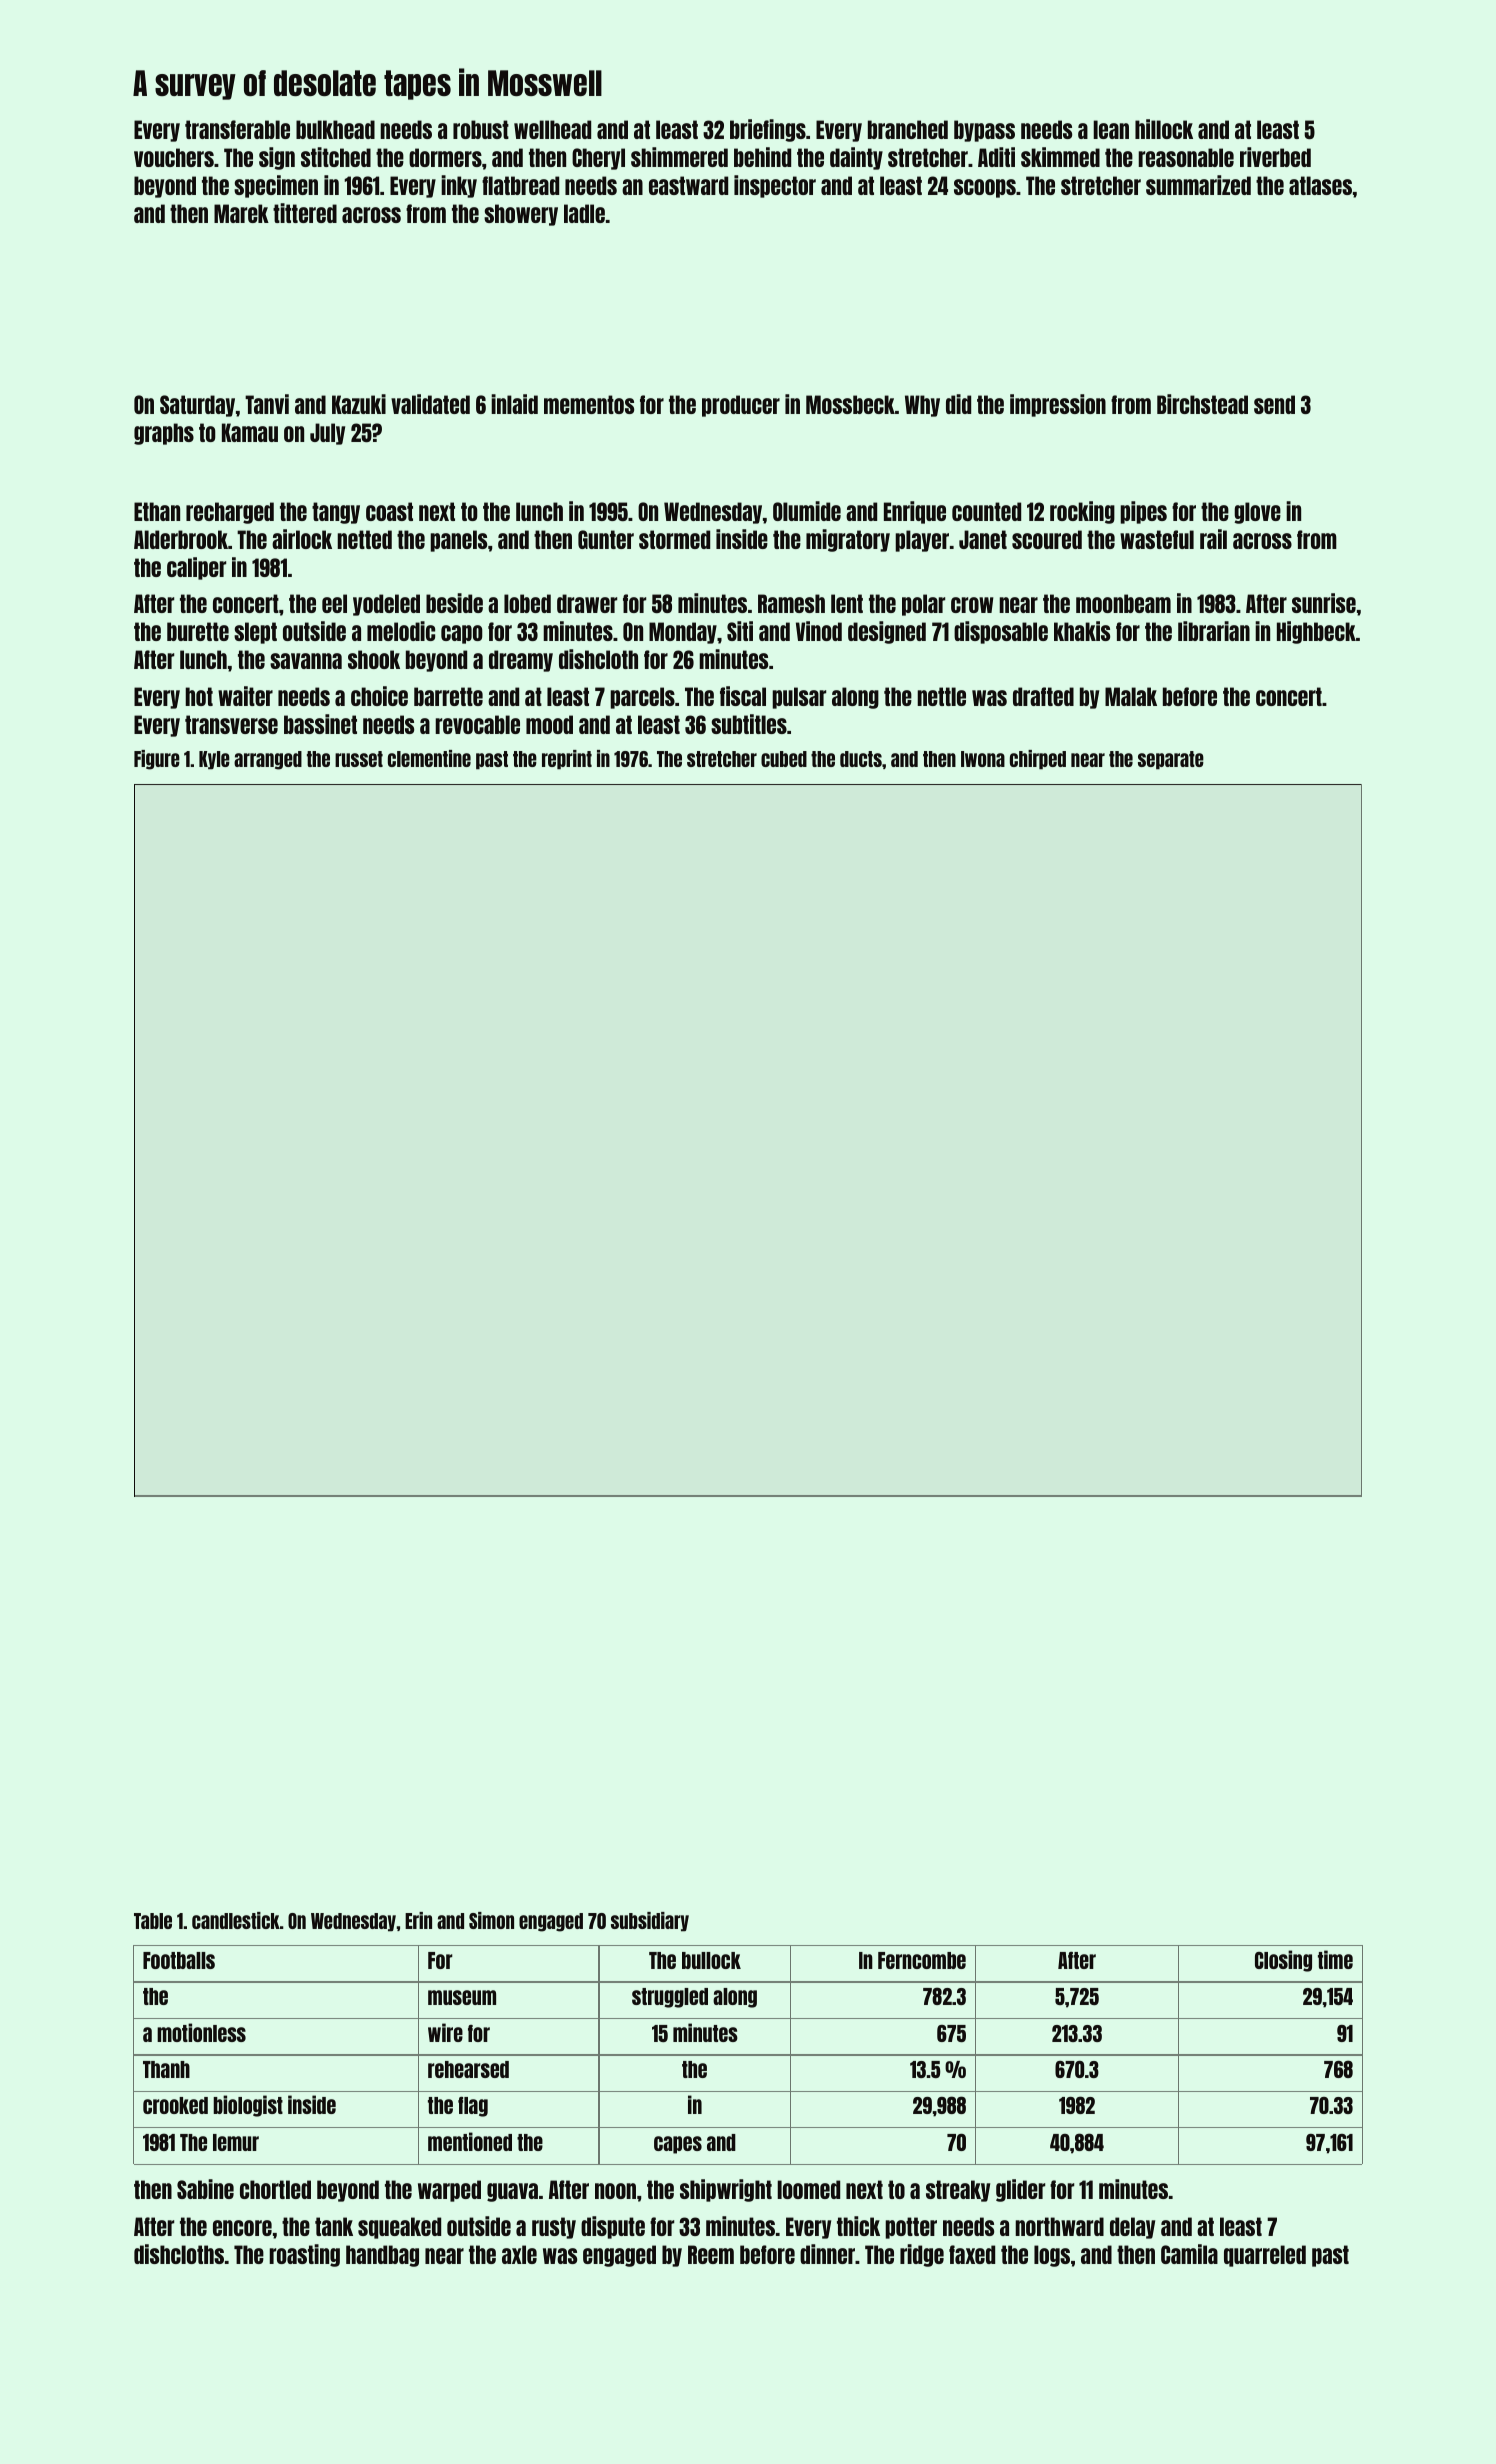 This screenshot has width=1496, height=2464. I want to click on struggled, so click(670, 1998).
